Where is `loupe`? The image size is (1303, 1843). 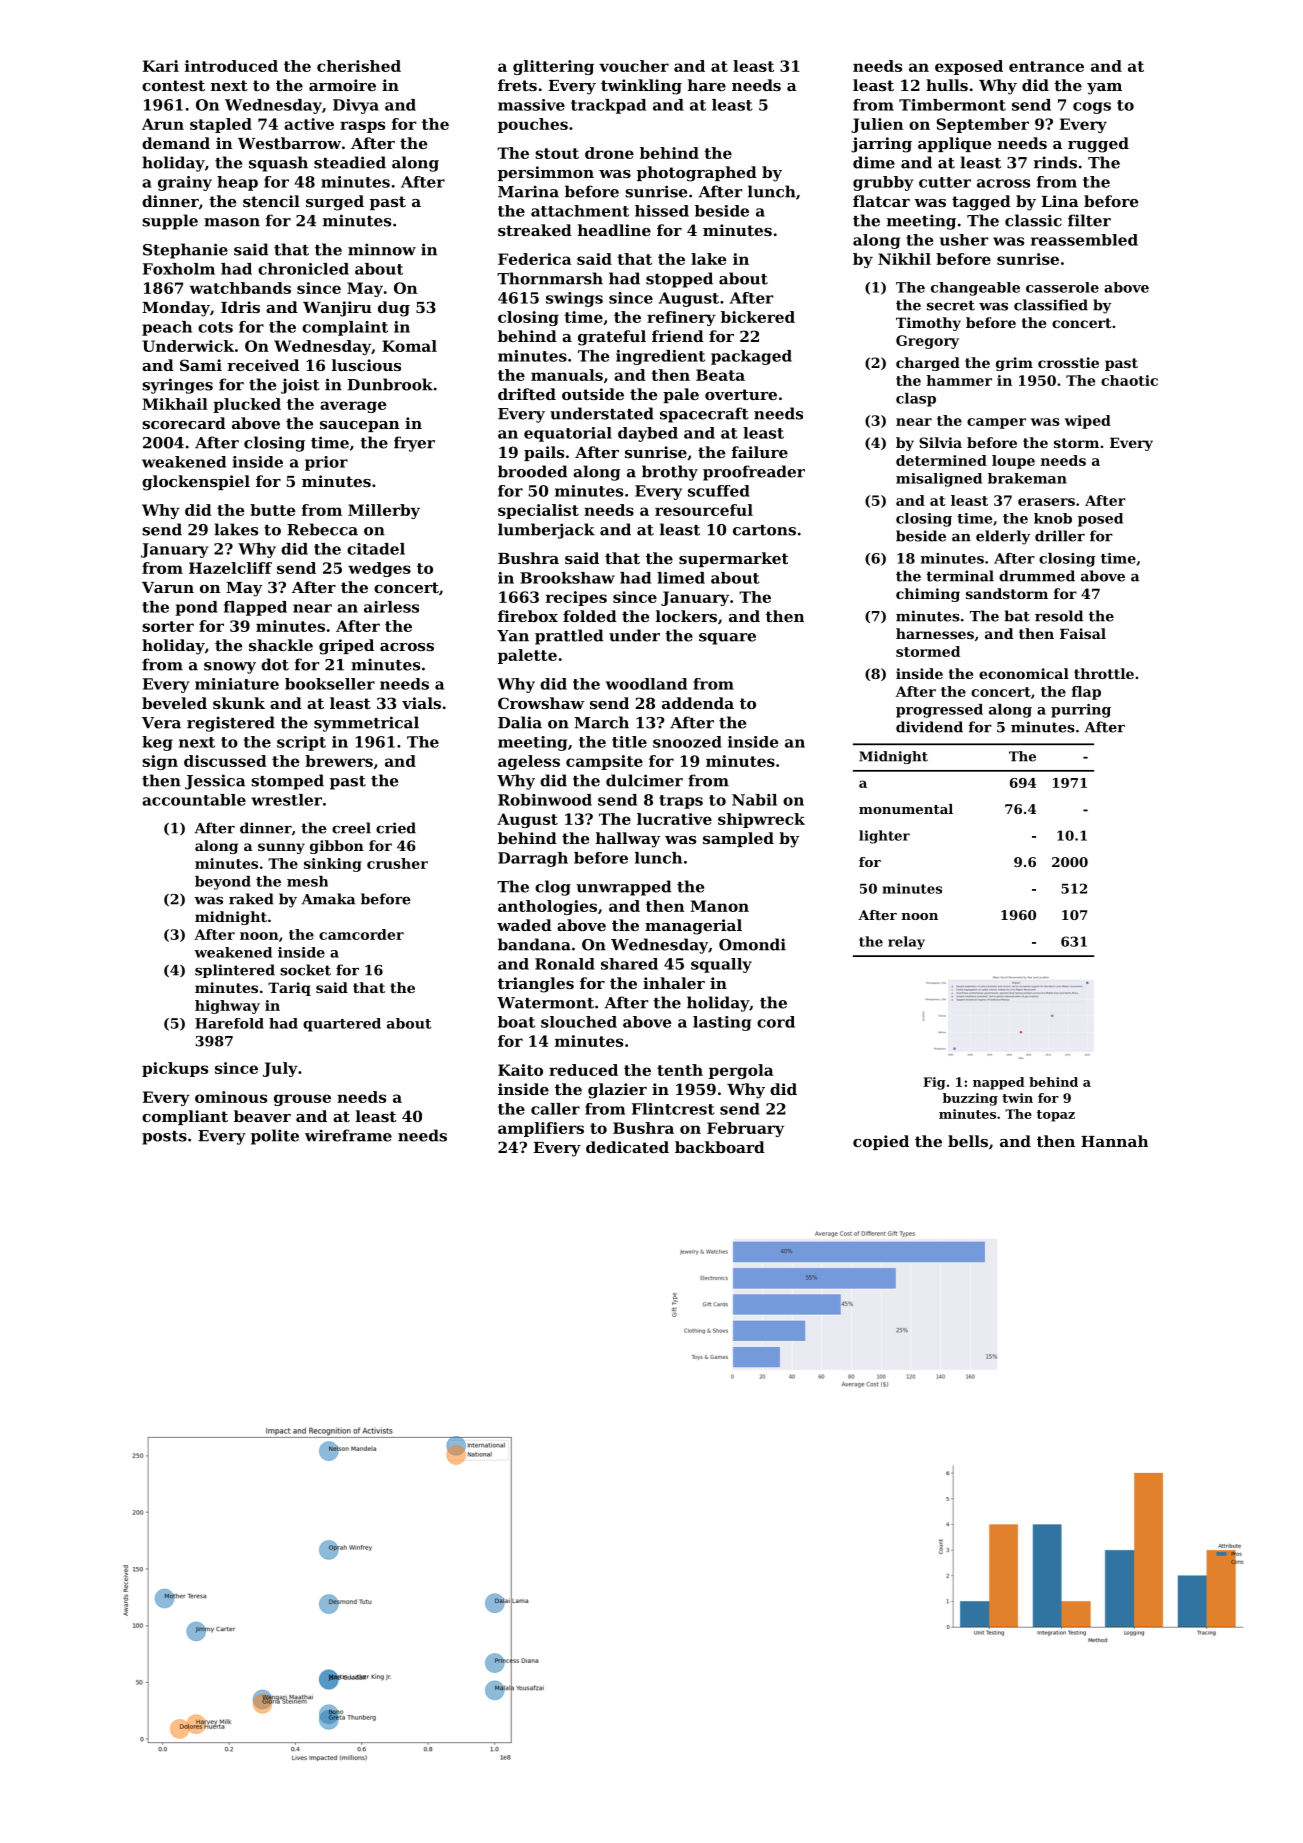 loupe is located at coordinates (1013, 462).
